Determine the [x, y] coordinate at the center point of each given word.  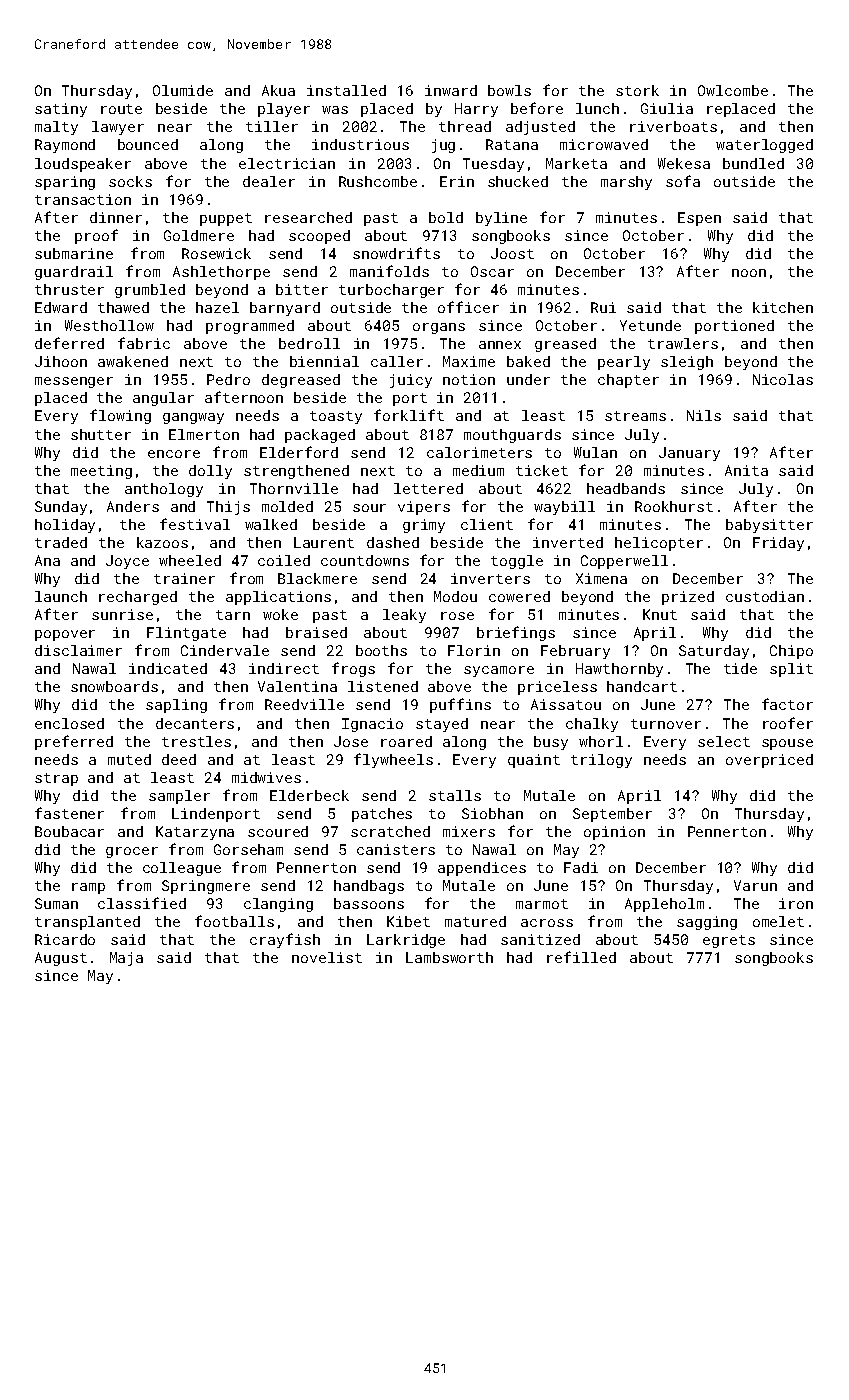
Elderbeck [309, 795]
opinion [614, 833]
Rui [603, 307]
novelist [327, 957]
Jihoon [61, 361]
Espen [699, 219]
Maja [126, 959]
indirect [284, 668]
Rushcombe [378, 181]
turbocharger [391, 291]
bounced [148, 144]
